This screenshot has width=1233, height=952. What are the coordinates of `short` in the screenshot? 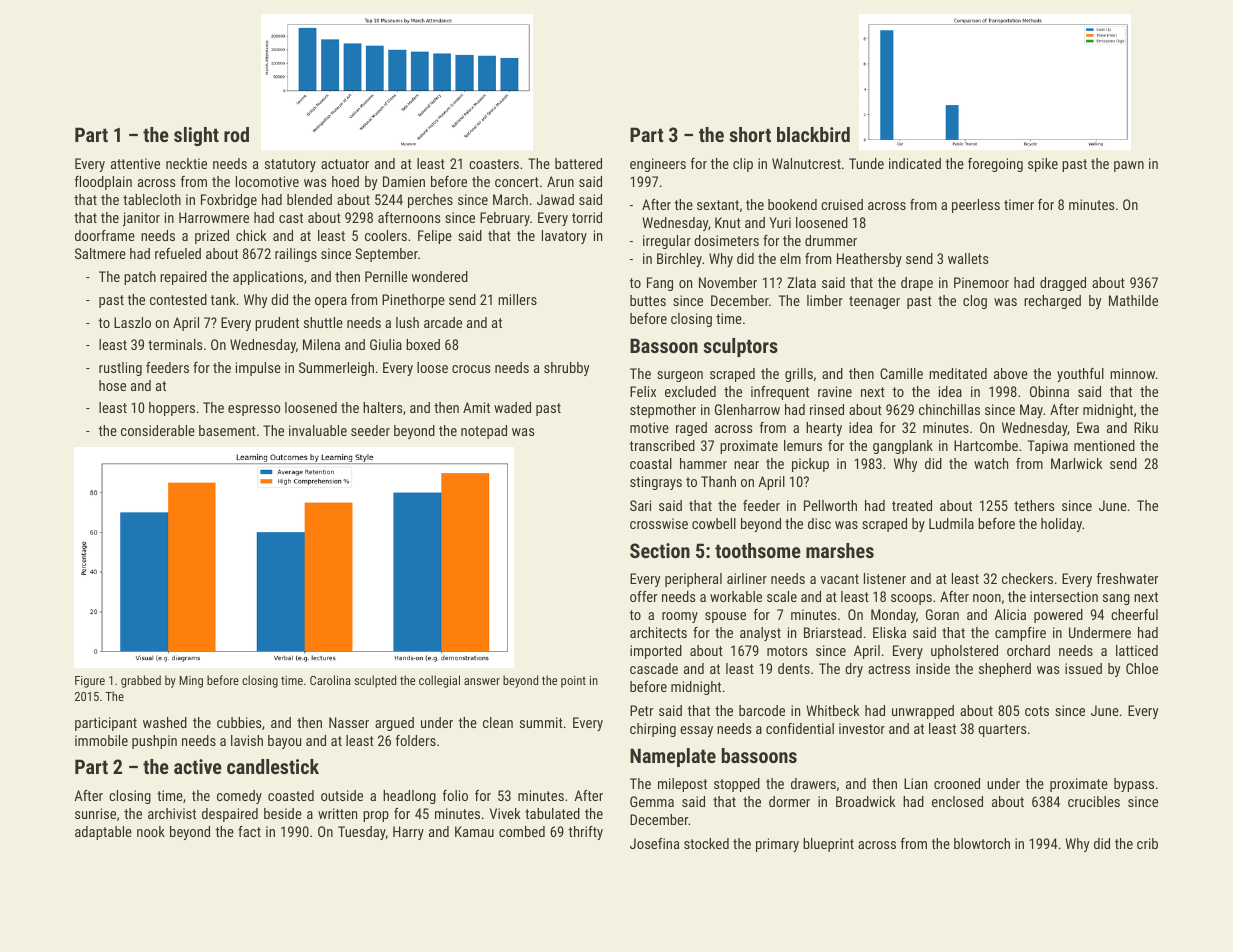 It's located at (750, 134).
